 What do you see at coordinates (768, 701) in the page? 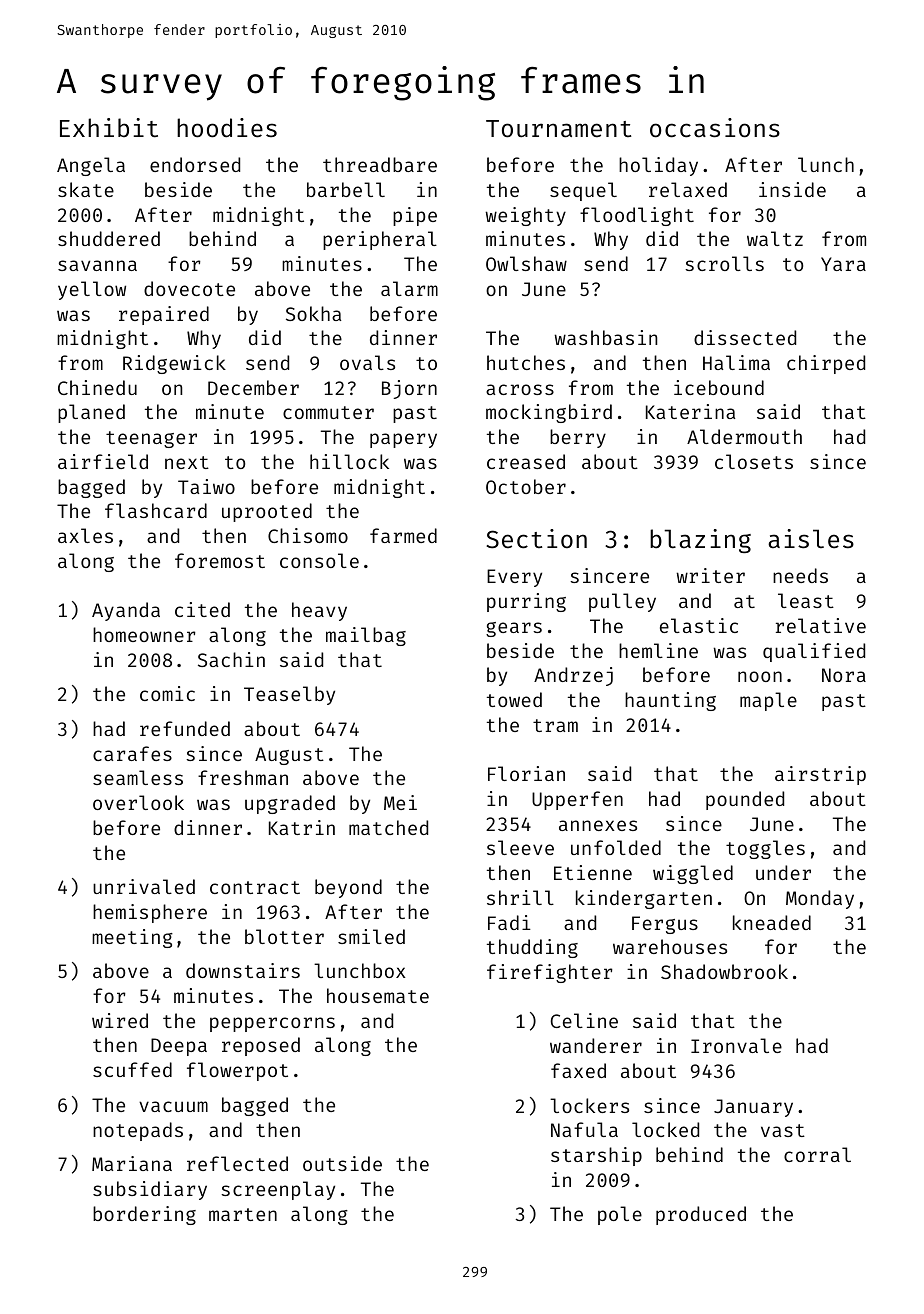
I see `maple` at bounding box center [768, 701].
